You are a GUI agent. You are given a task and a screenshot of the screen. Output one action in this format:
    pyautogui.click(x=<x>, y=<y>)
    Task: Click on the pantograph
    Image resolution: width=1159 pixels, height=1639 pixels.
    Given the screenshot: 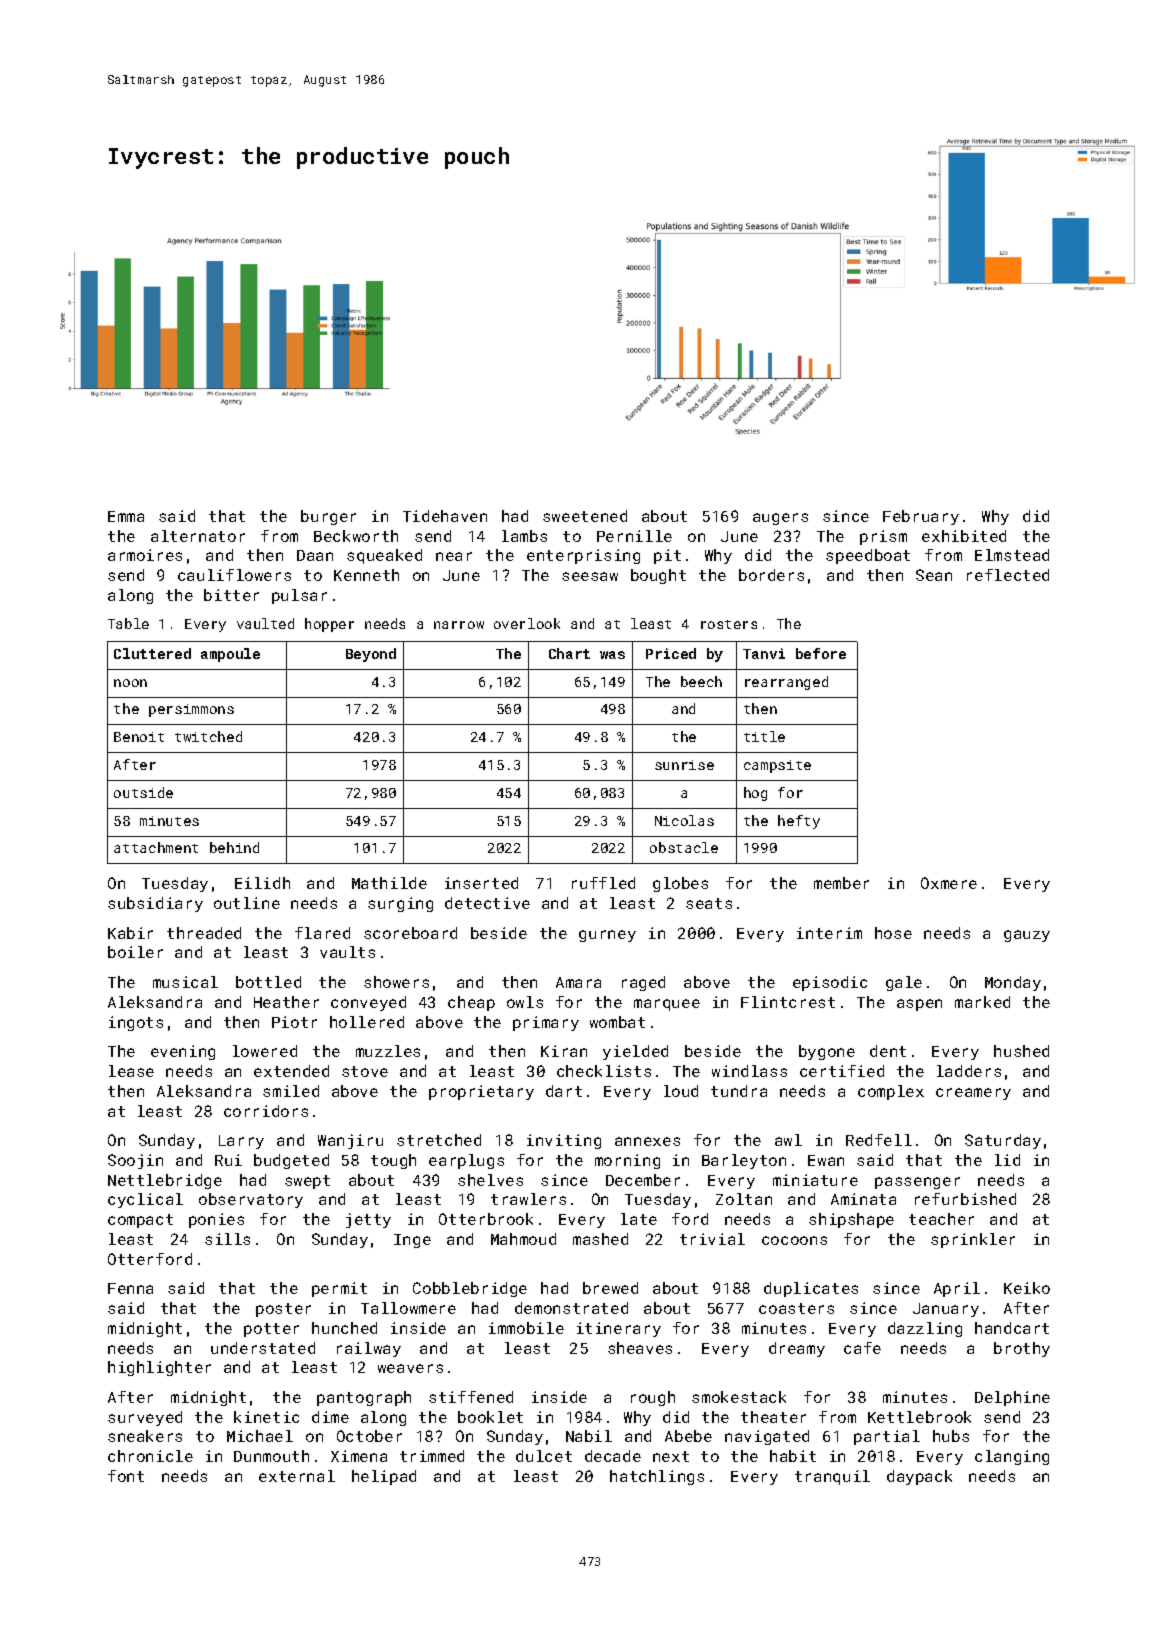 What is the action you would take?
    pyautogui.click(x=364, y=1398)
